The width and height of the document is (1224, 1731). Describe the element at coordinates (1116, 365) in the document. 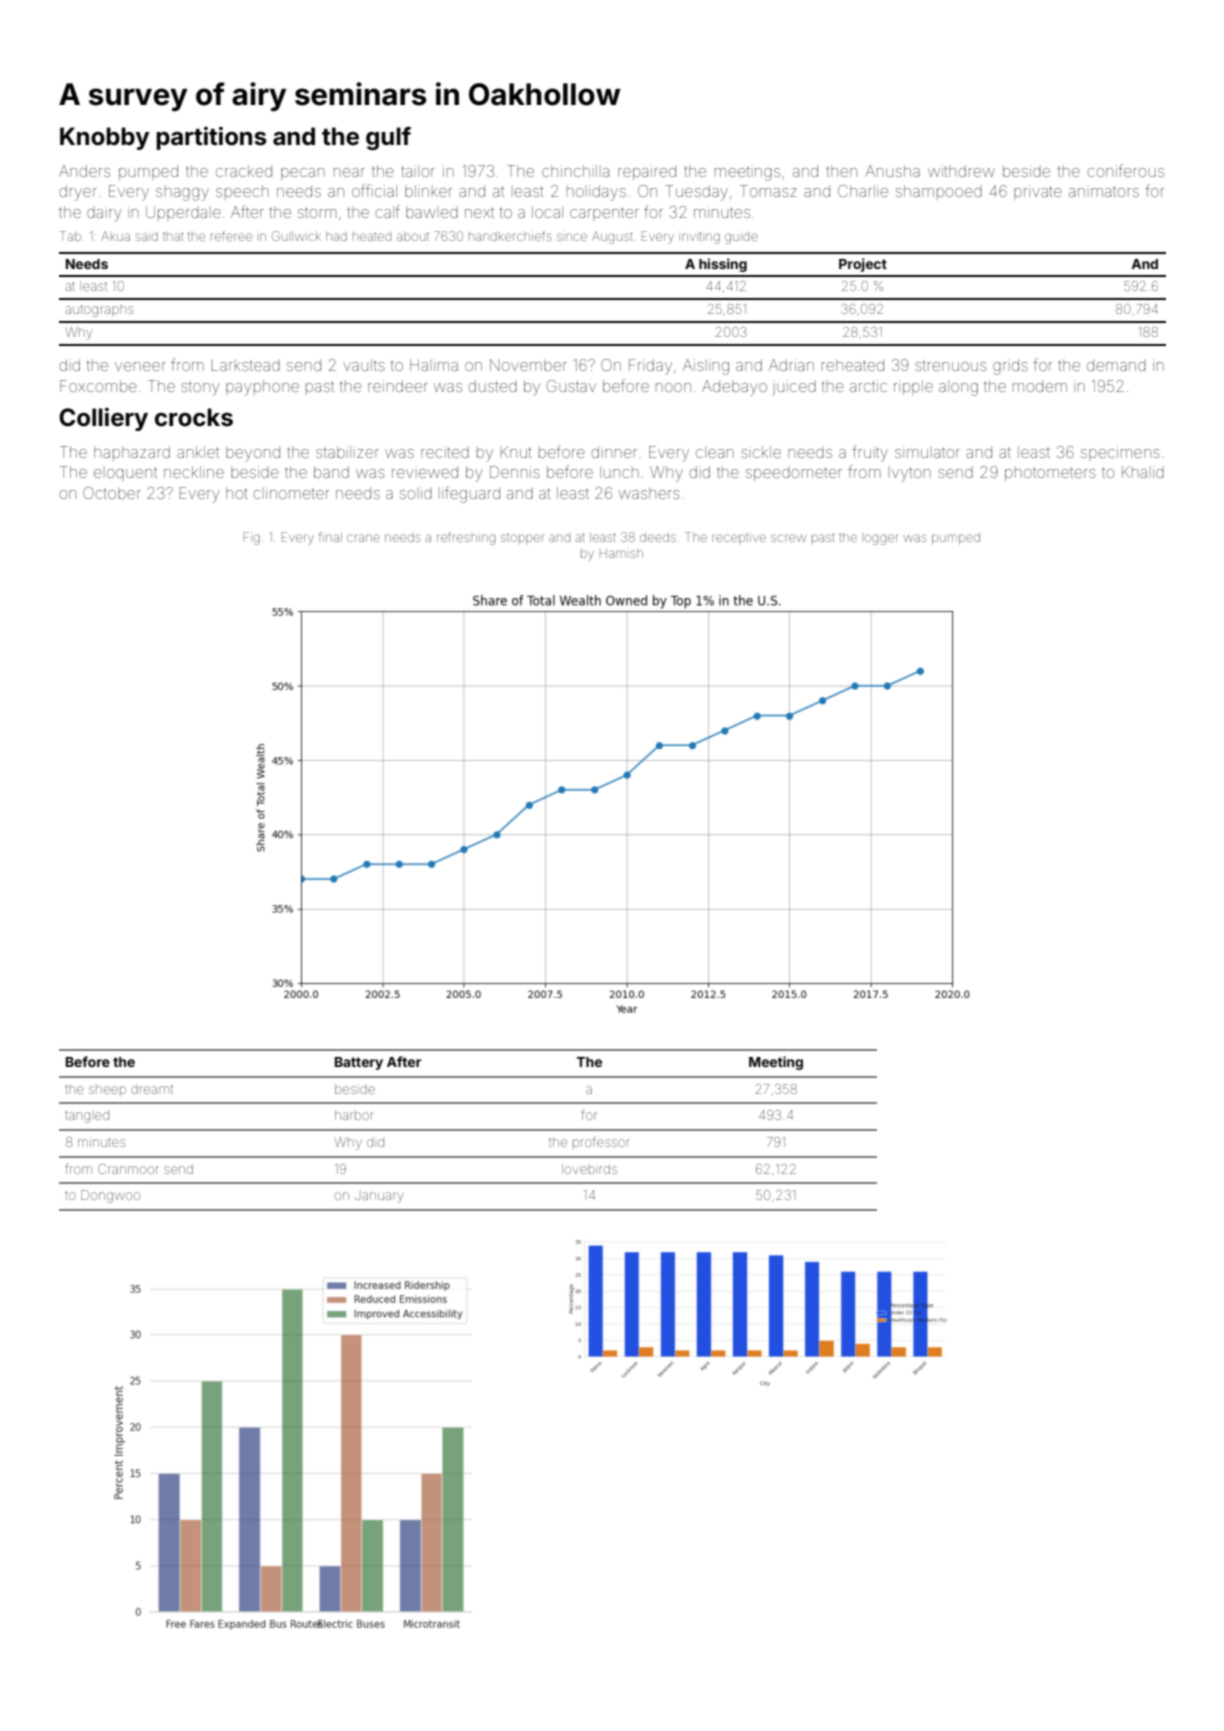

I see `demand` at that location.
